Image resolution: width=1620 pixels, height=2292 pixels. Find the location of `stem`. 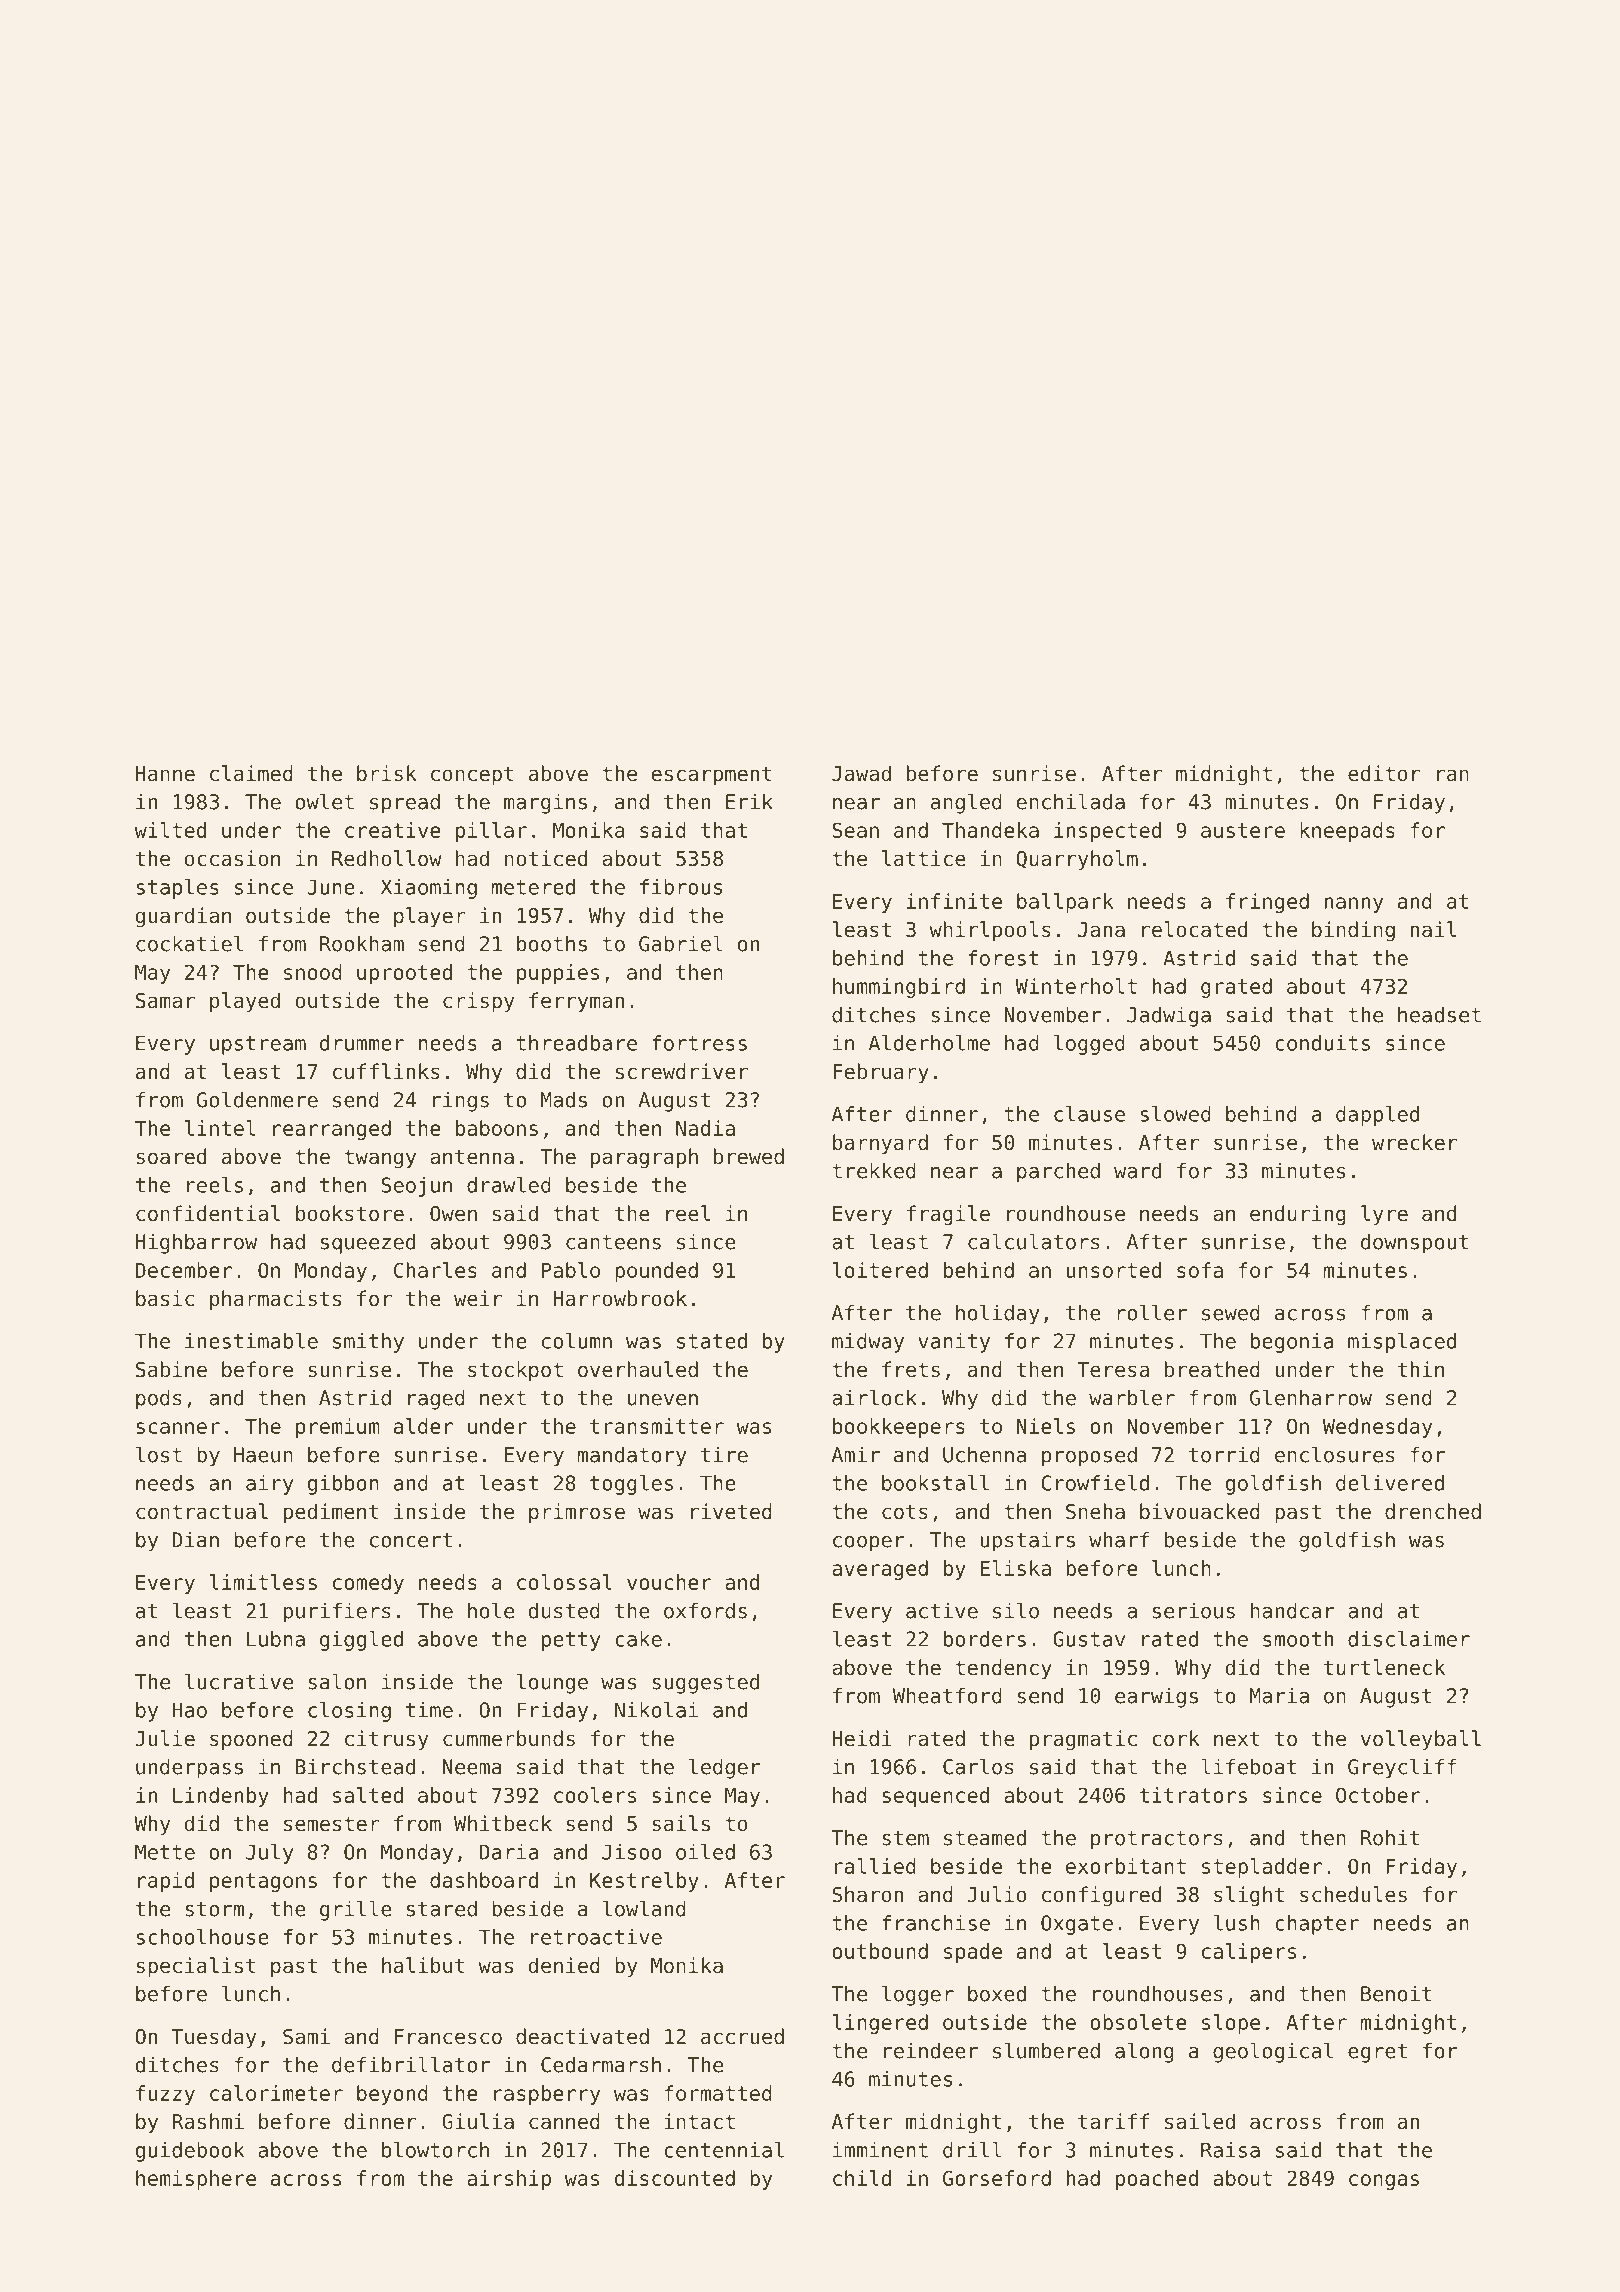

stem is located at coordinates (905, 1838).
